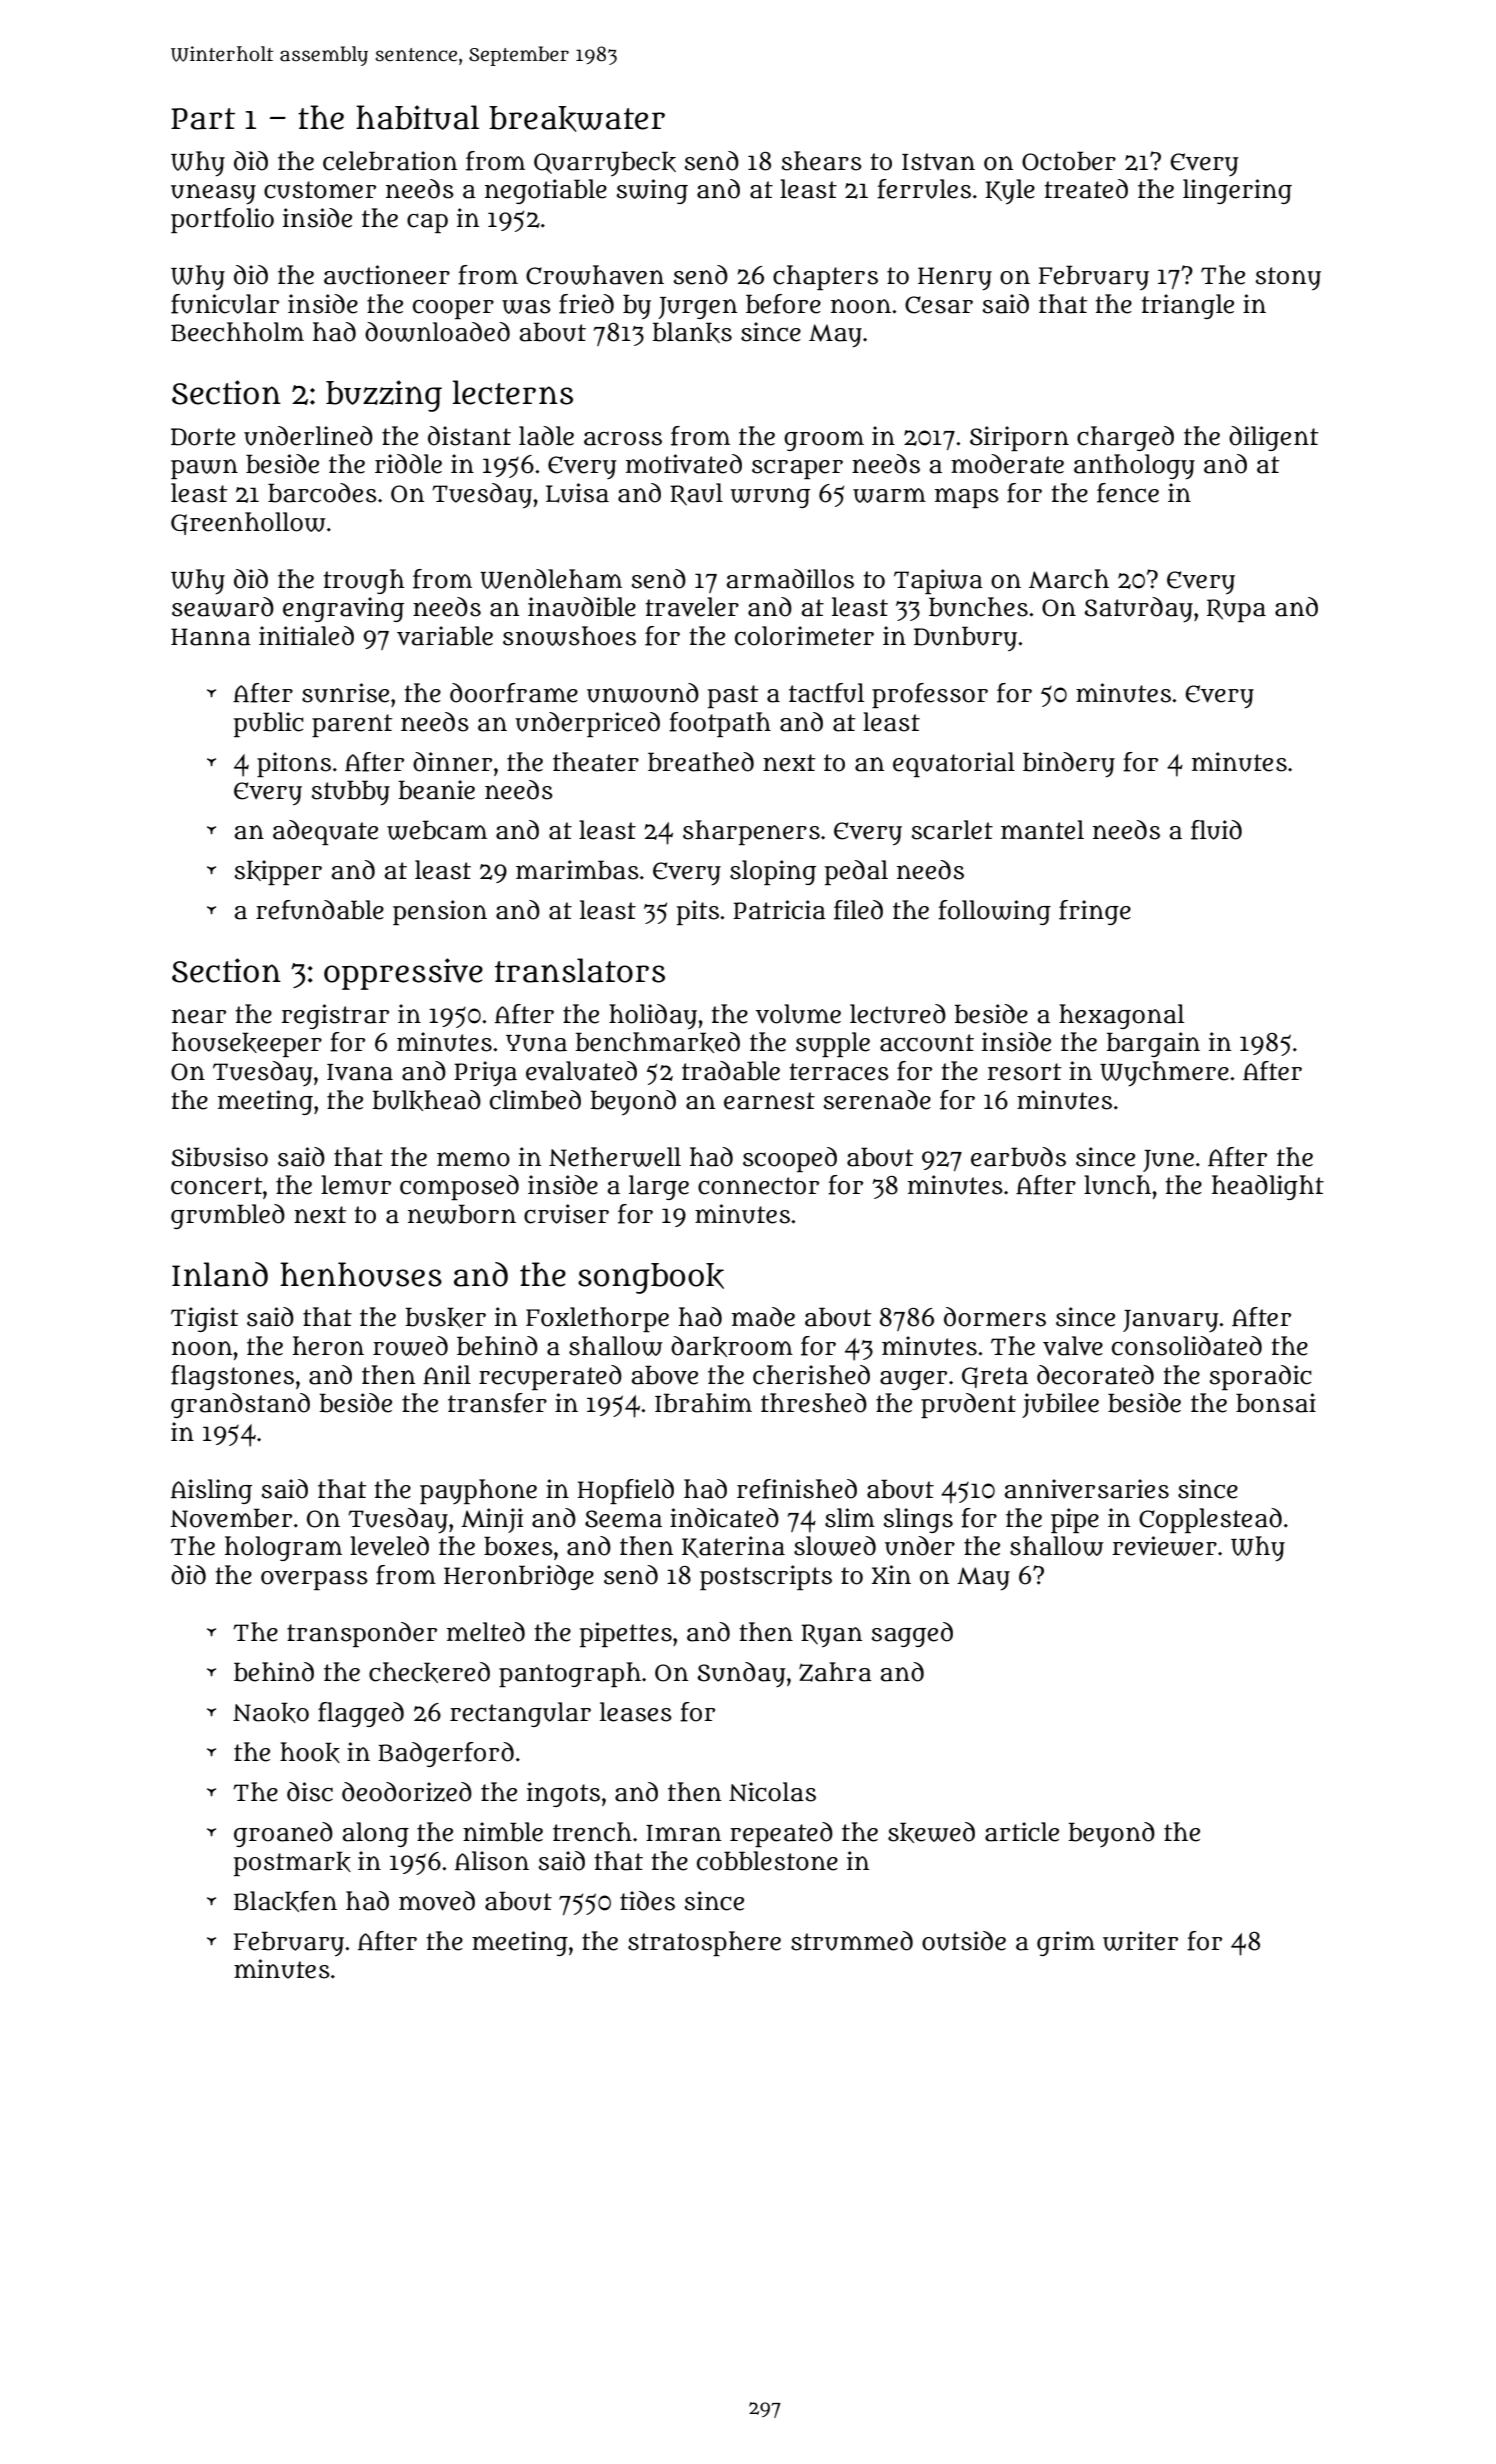 The image size is (1496, 2464). What do you see at coordinates (939, 305) in the screenshot?
I see `Cesar` at bounding box center [939, 305].
